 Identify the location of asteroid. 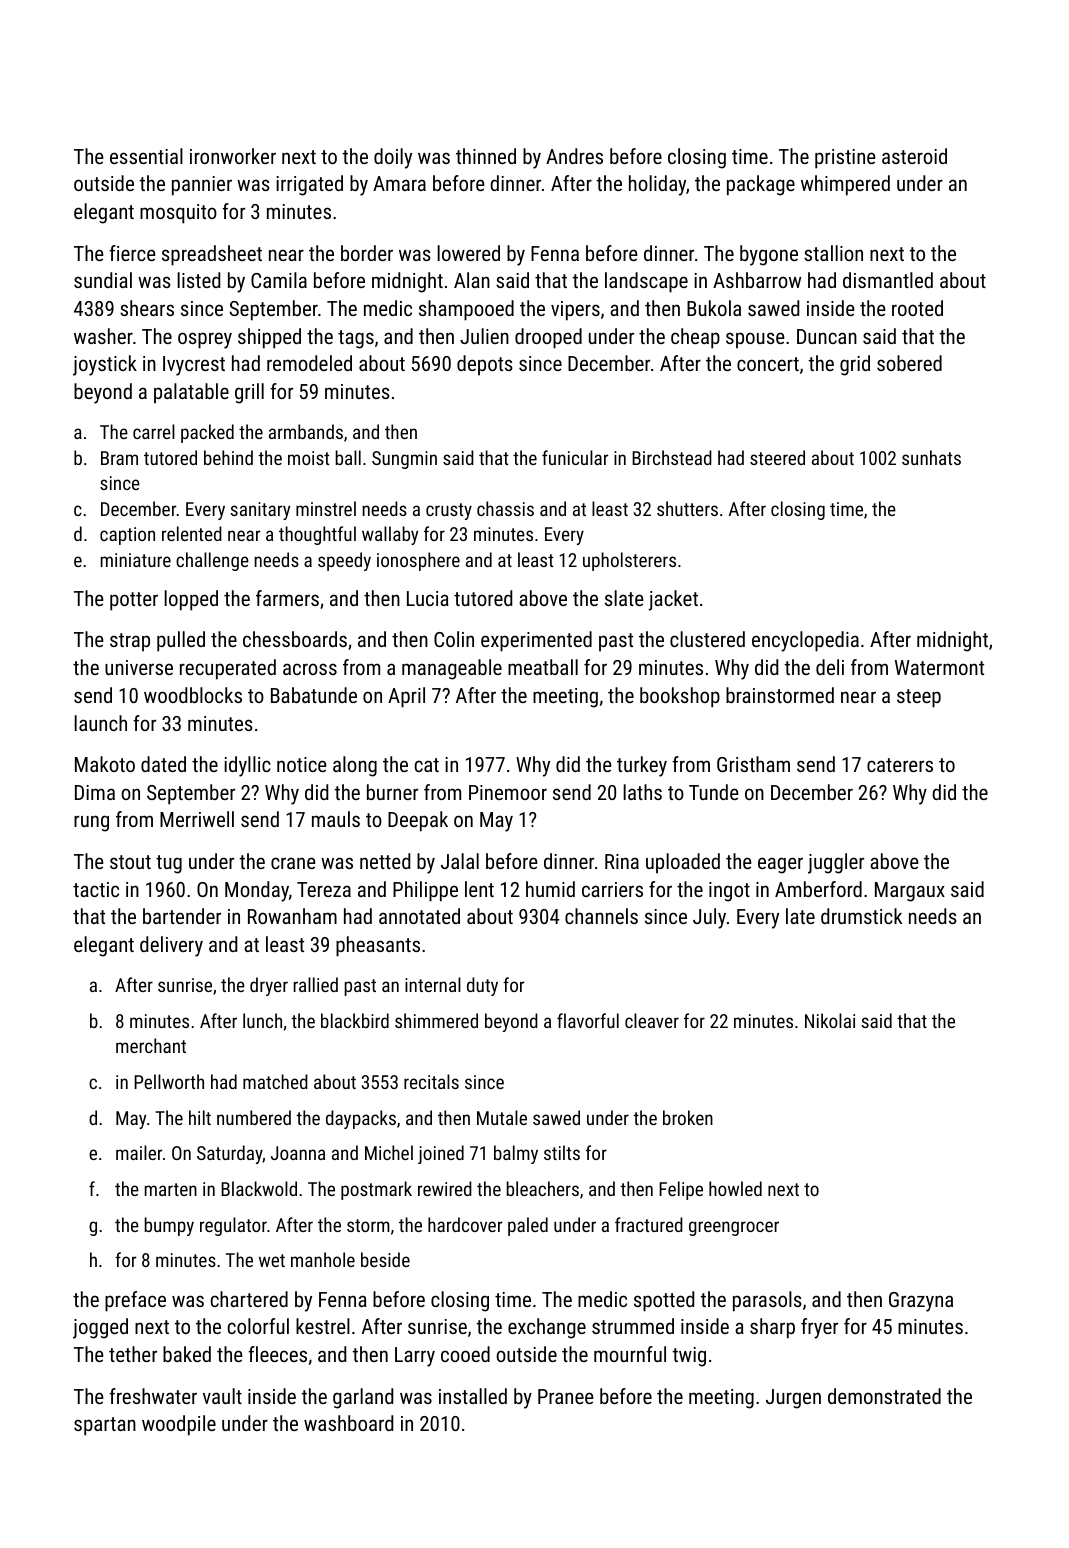
(914, 156).
